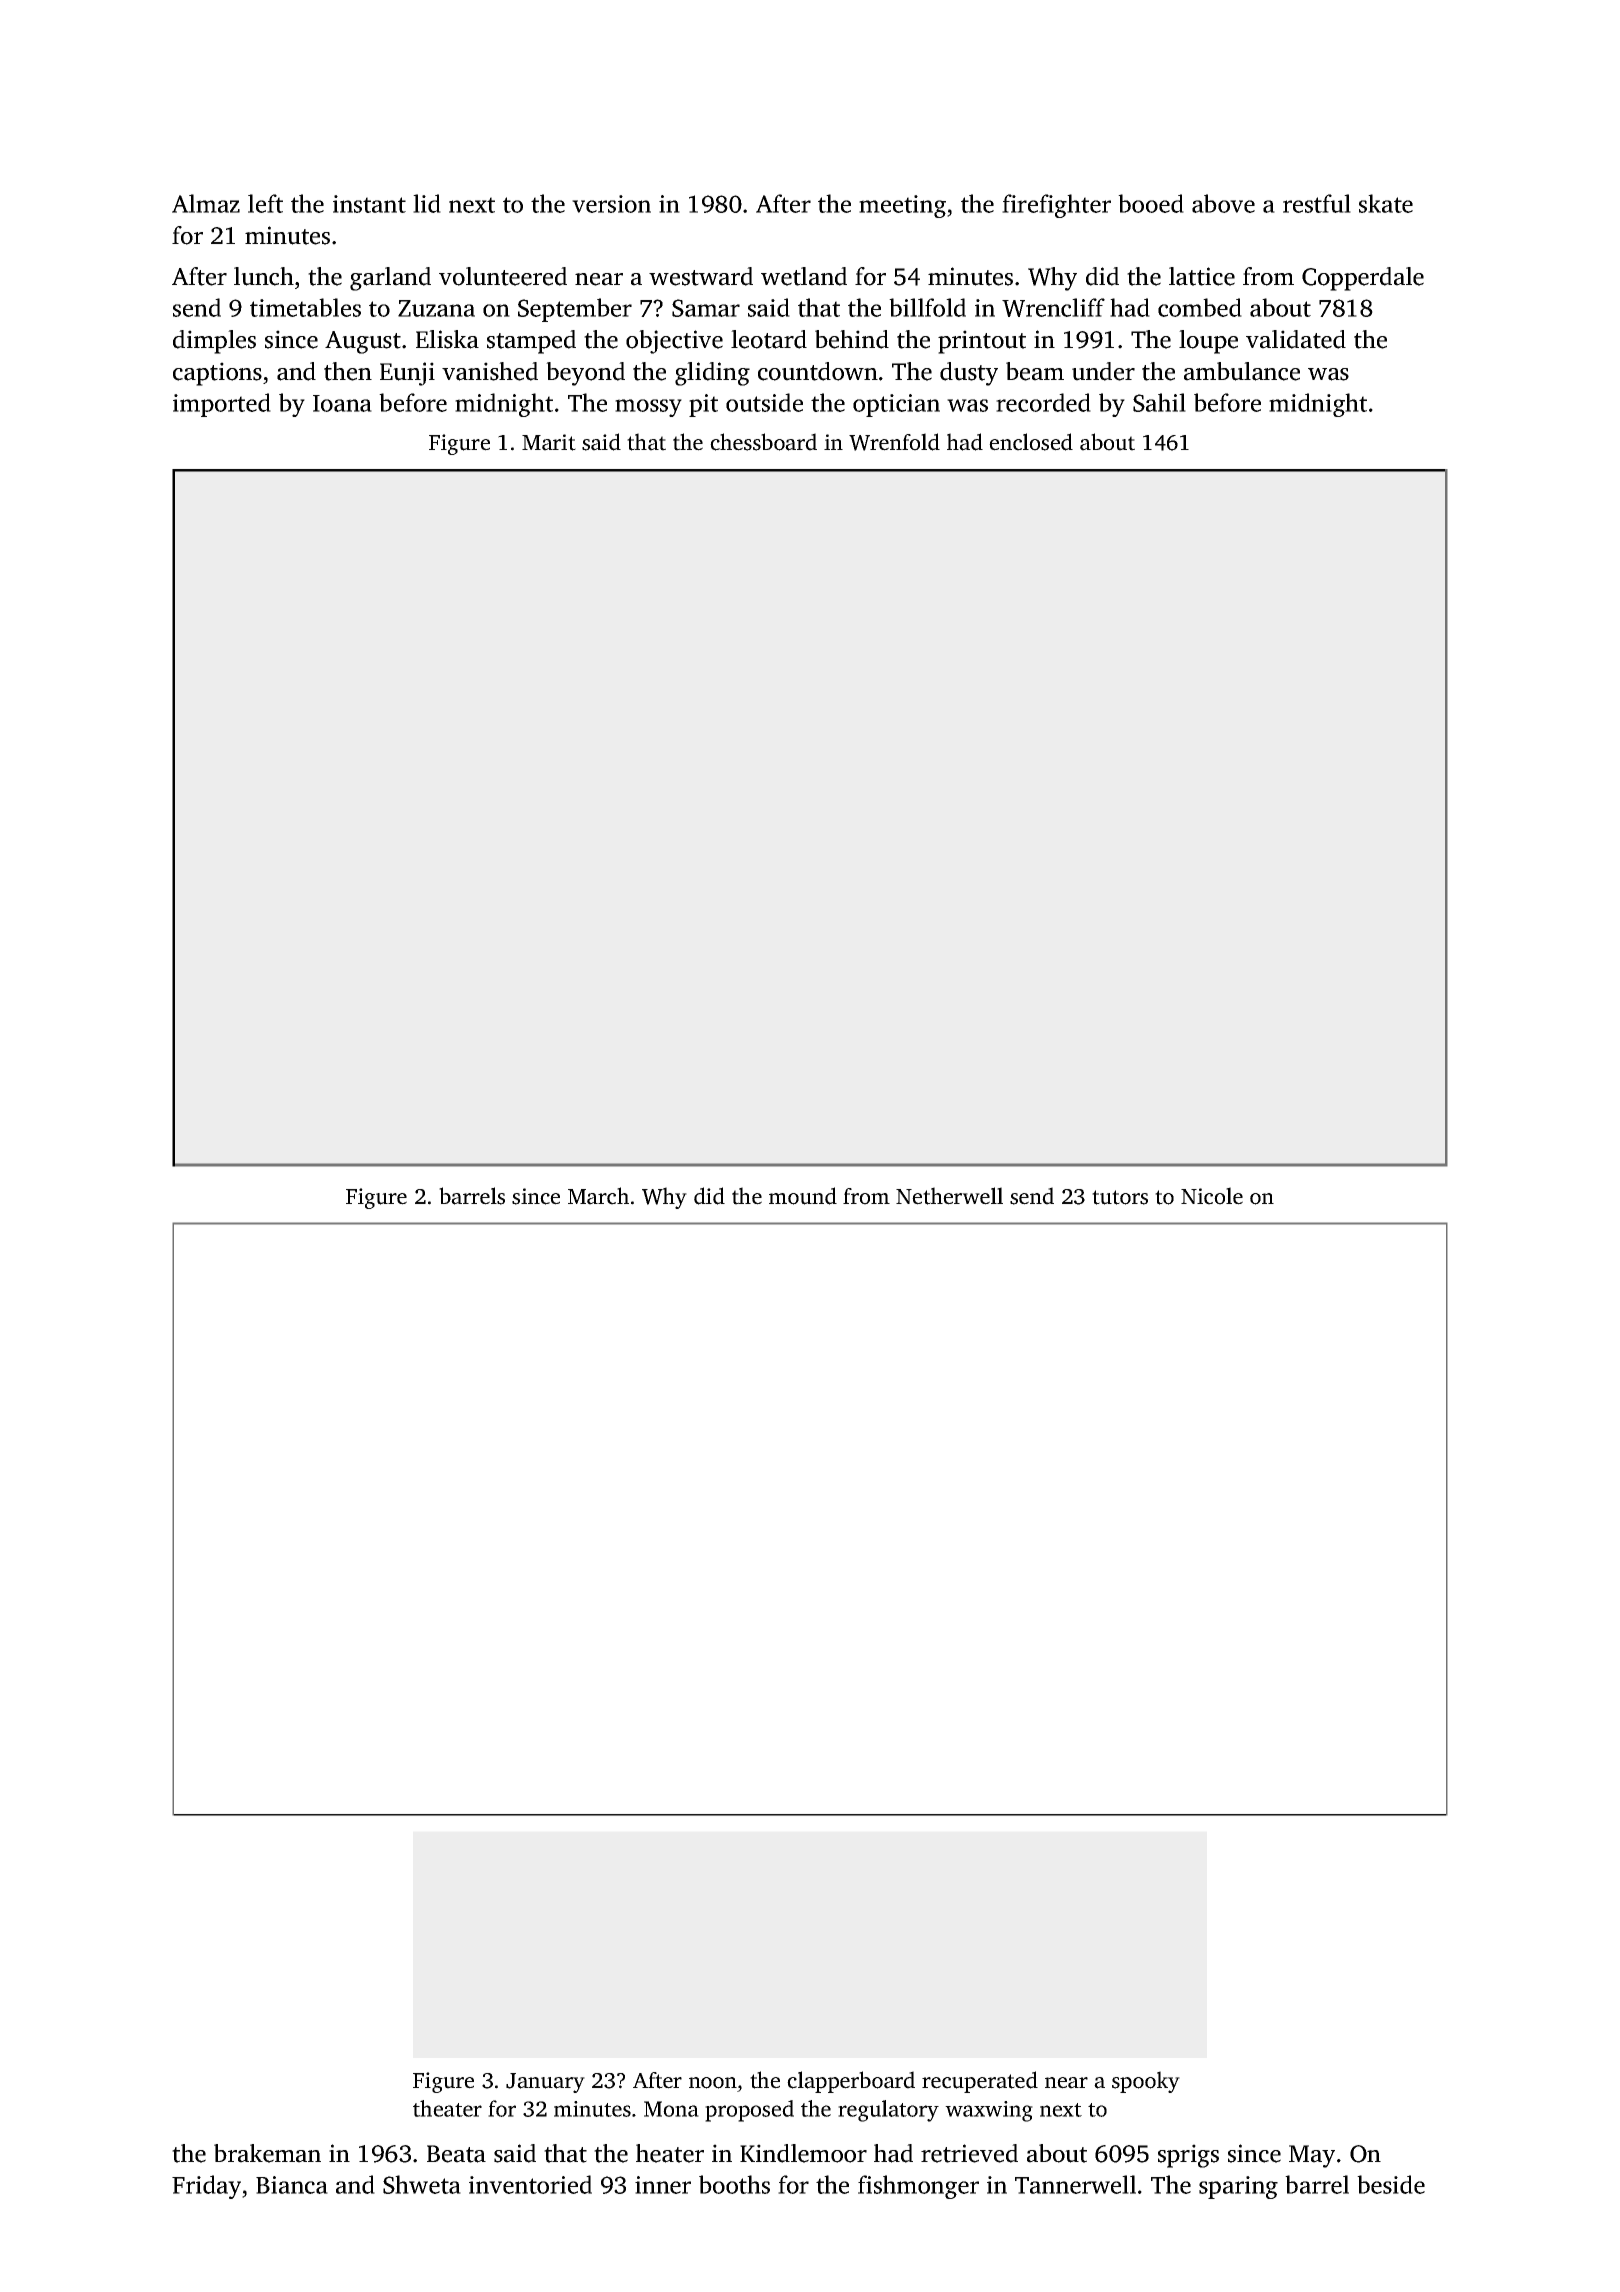  Describe the element at coordinates (206, 203) in the screenshot. I see `Almaz` at that location.
